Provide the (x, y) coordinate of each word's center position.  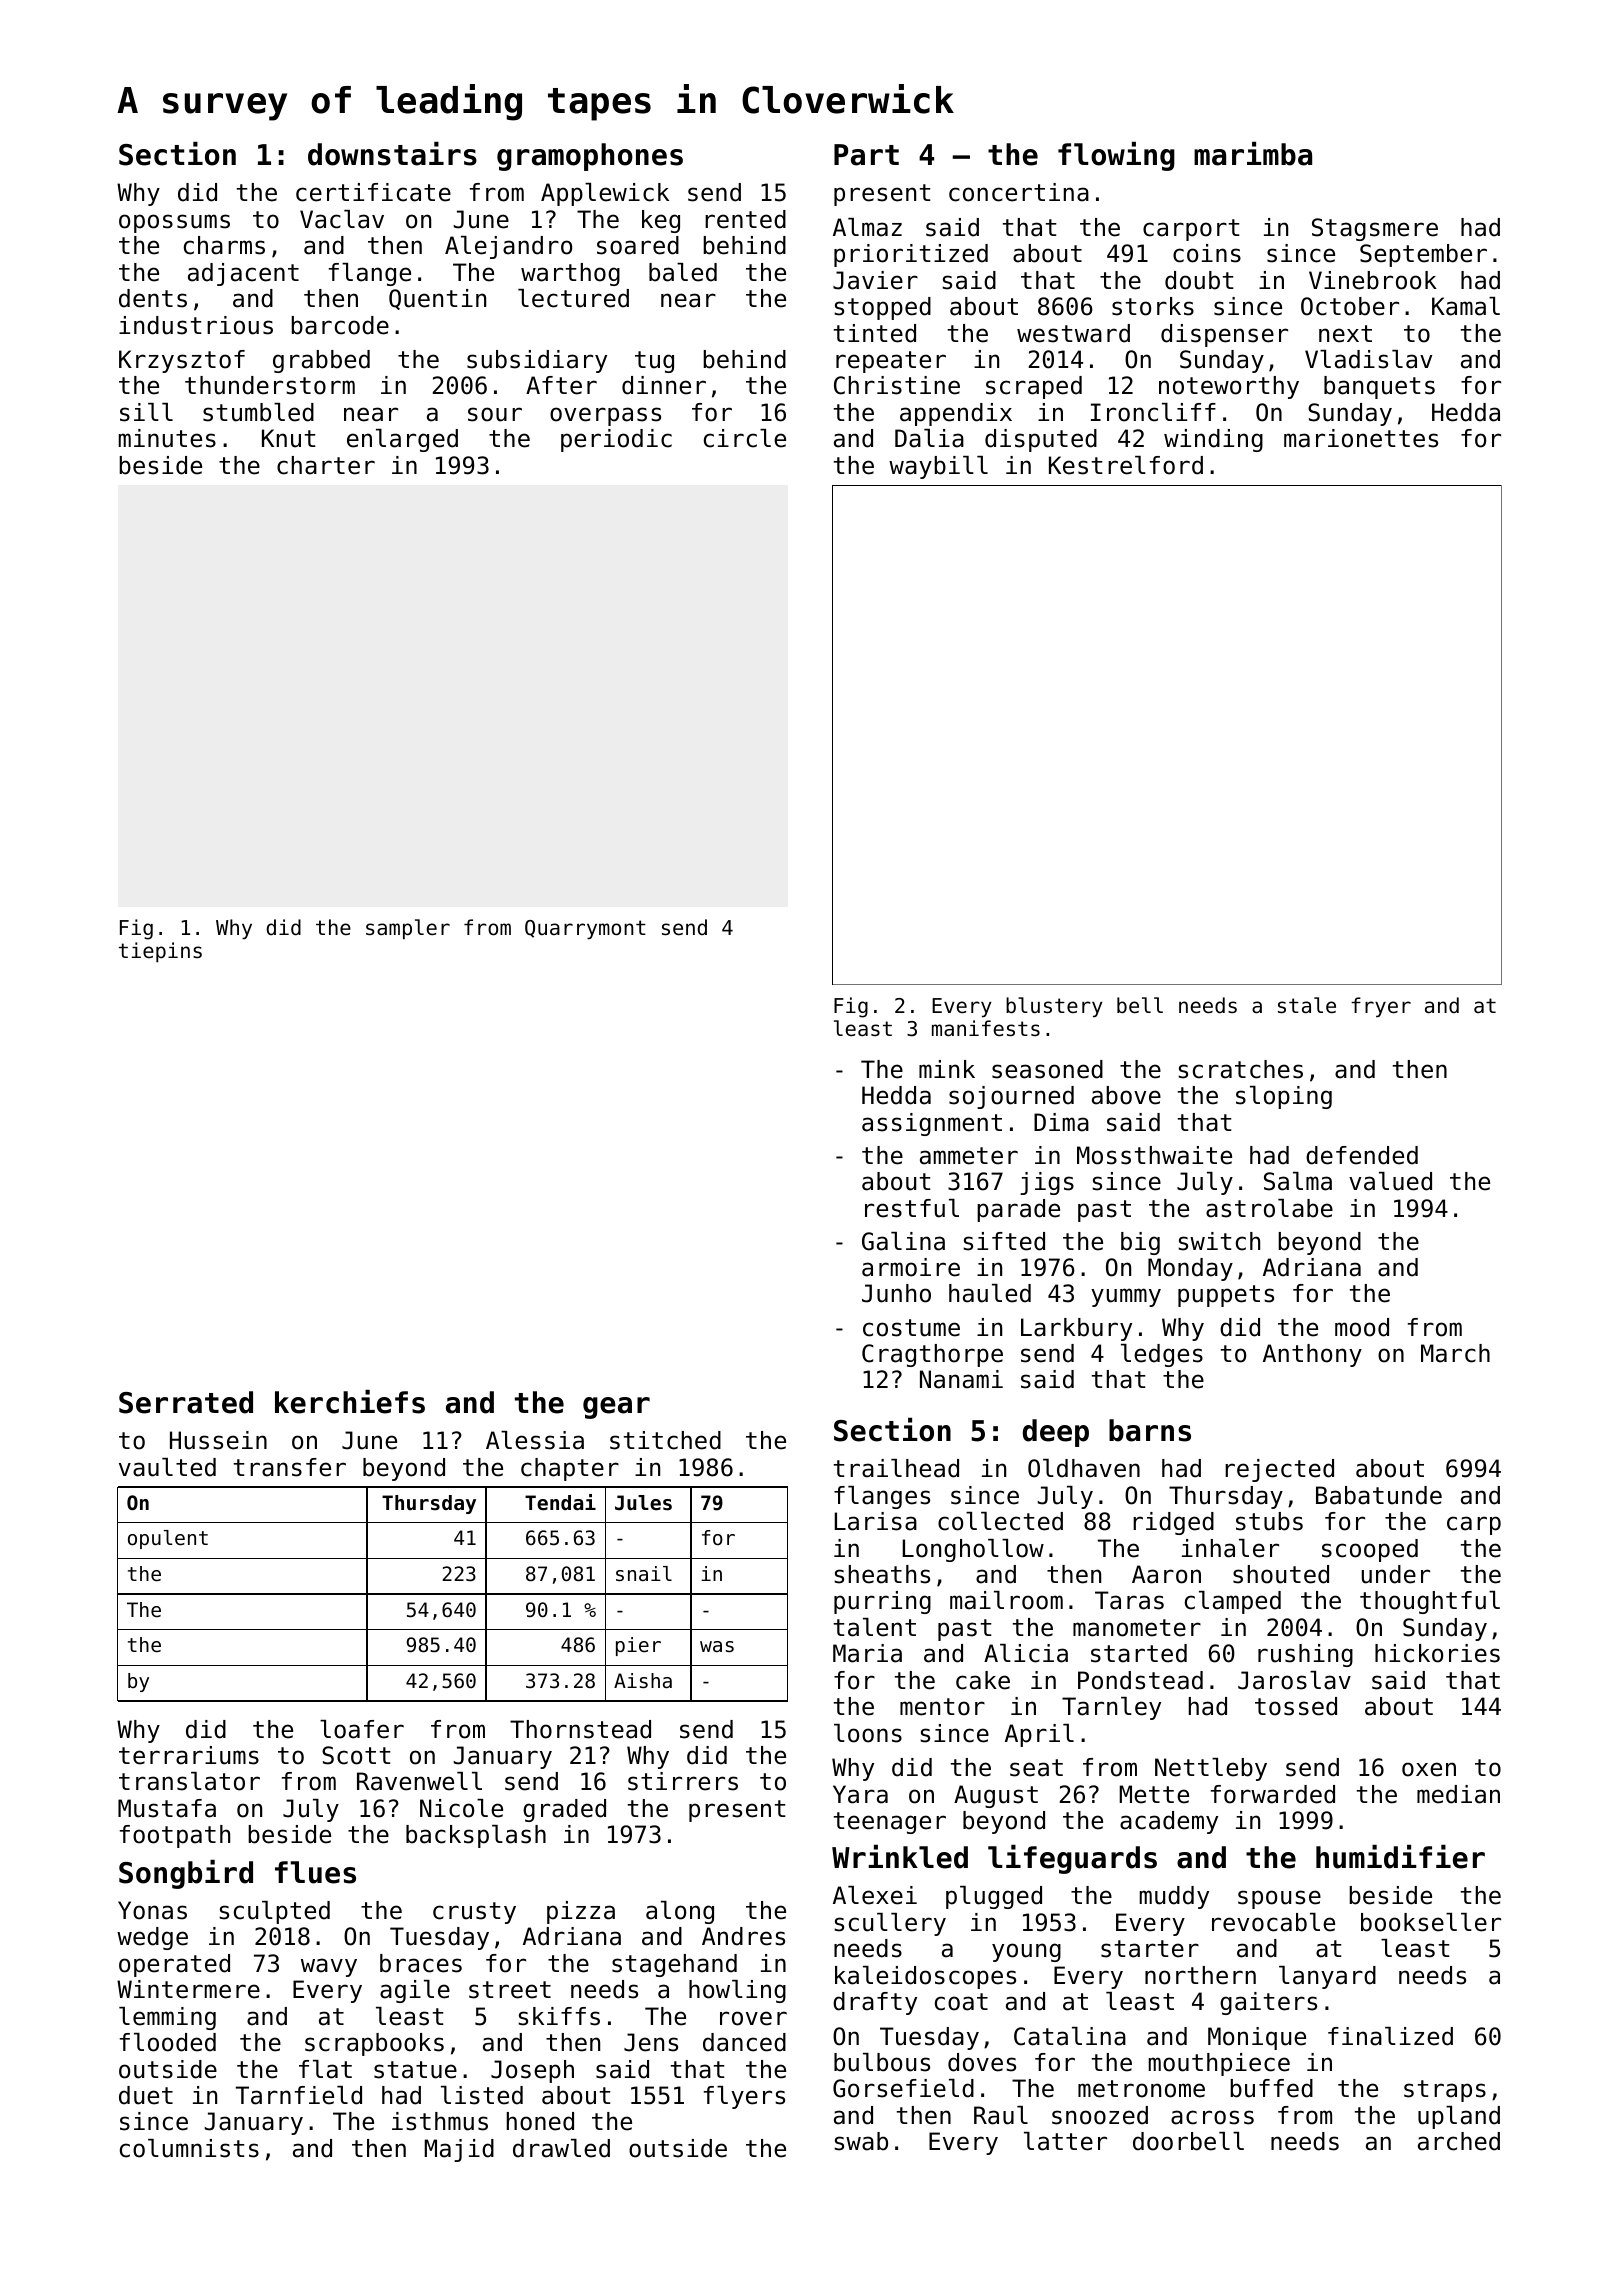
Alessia (535, 1440)
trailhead (896, 1468)
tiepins (160, 952)
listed (482, 2095)
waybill (938, 467)
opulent (168, 1539)
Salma (1298, 1181)
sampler (408, 929)
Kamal (1466, 306)
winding (1213, 440)
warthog (570, 274)
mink (947, 1069)
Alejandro (508, 247)
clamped (1233, 1602)
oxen (1429, 1769)
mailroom (1006, 1600)
